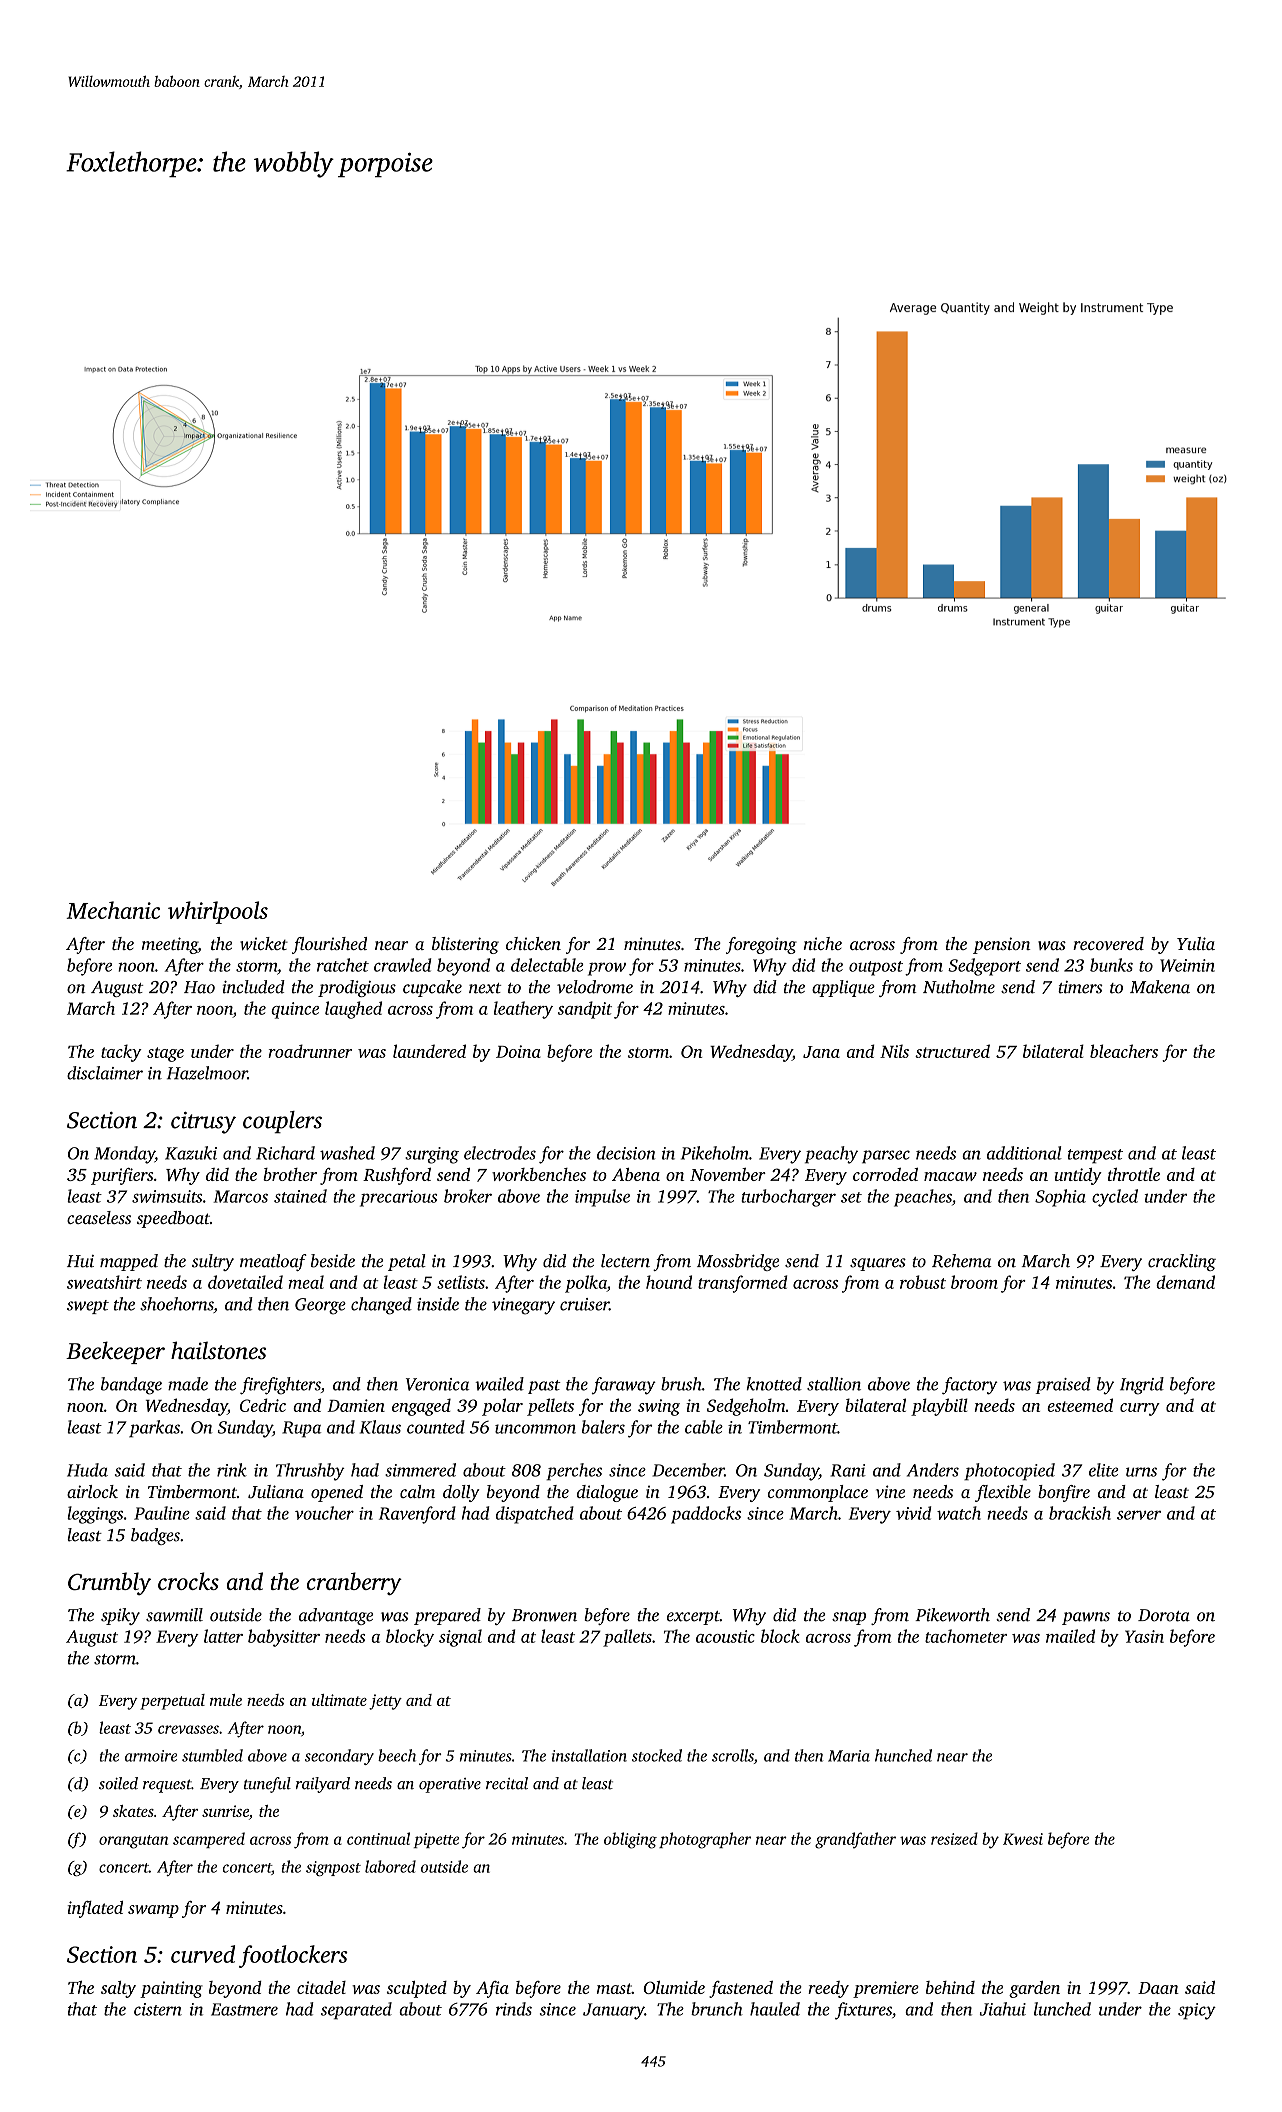  I want to click on Maria, so click(849, 1756).
